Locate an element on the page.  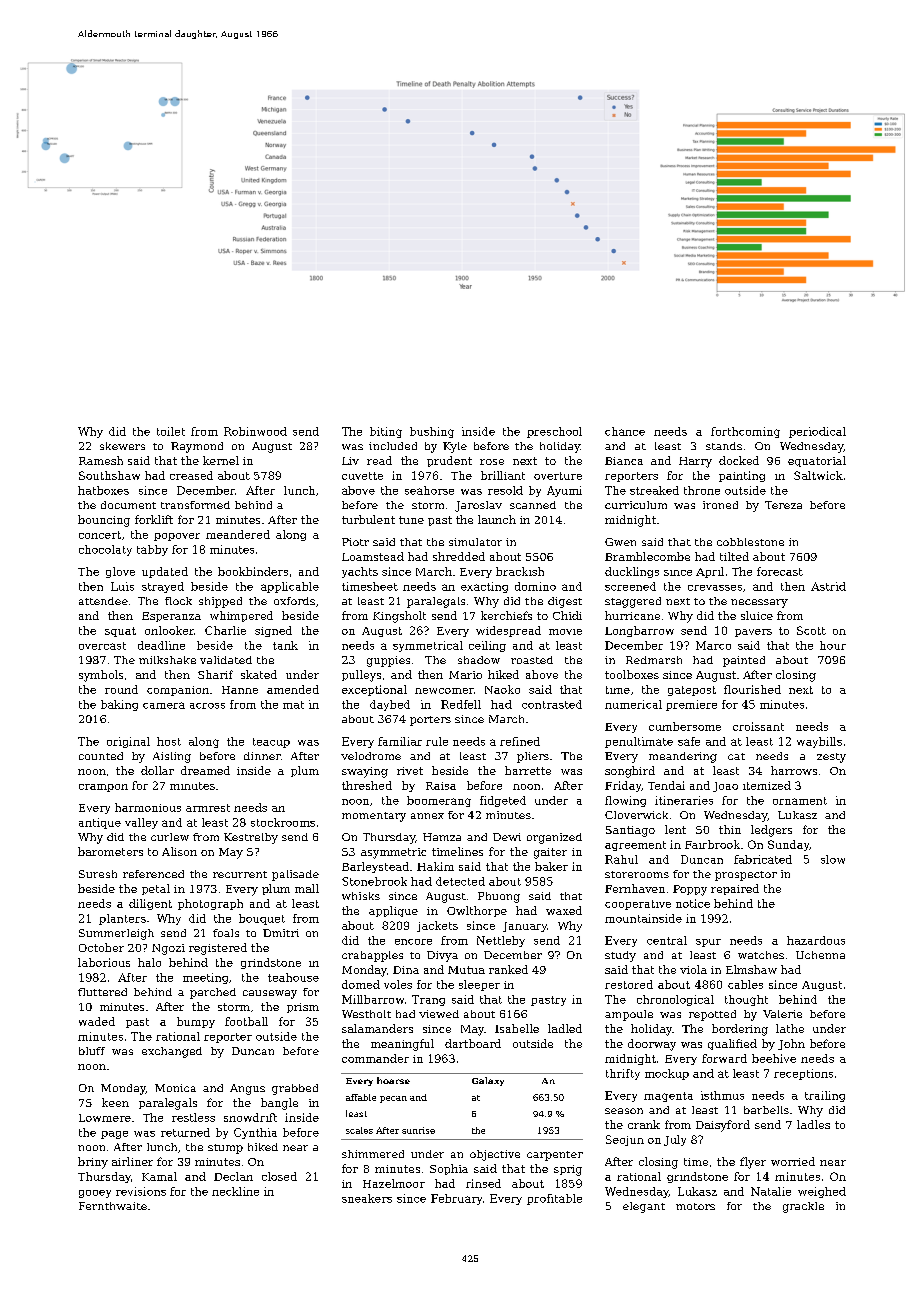
sleeper is located at coordinates (479, 985).
